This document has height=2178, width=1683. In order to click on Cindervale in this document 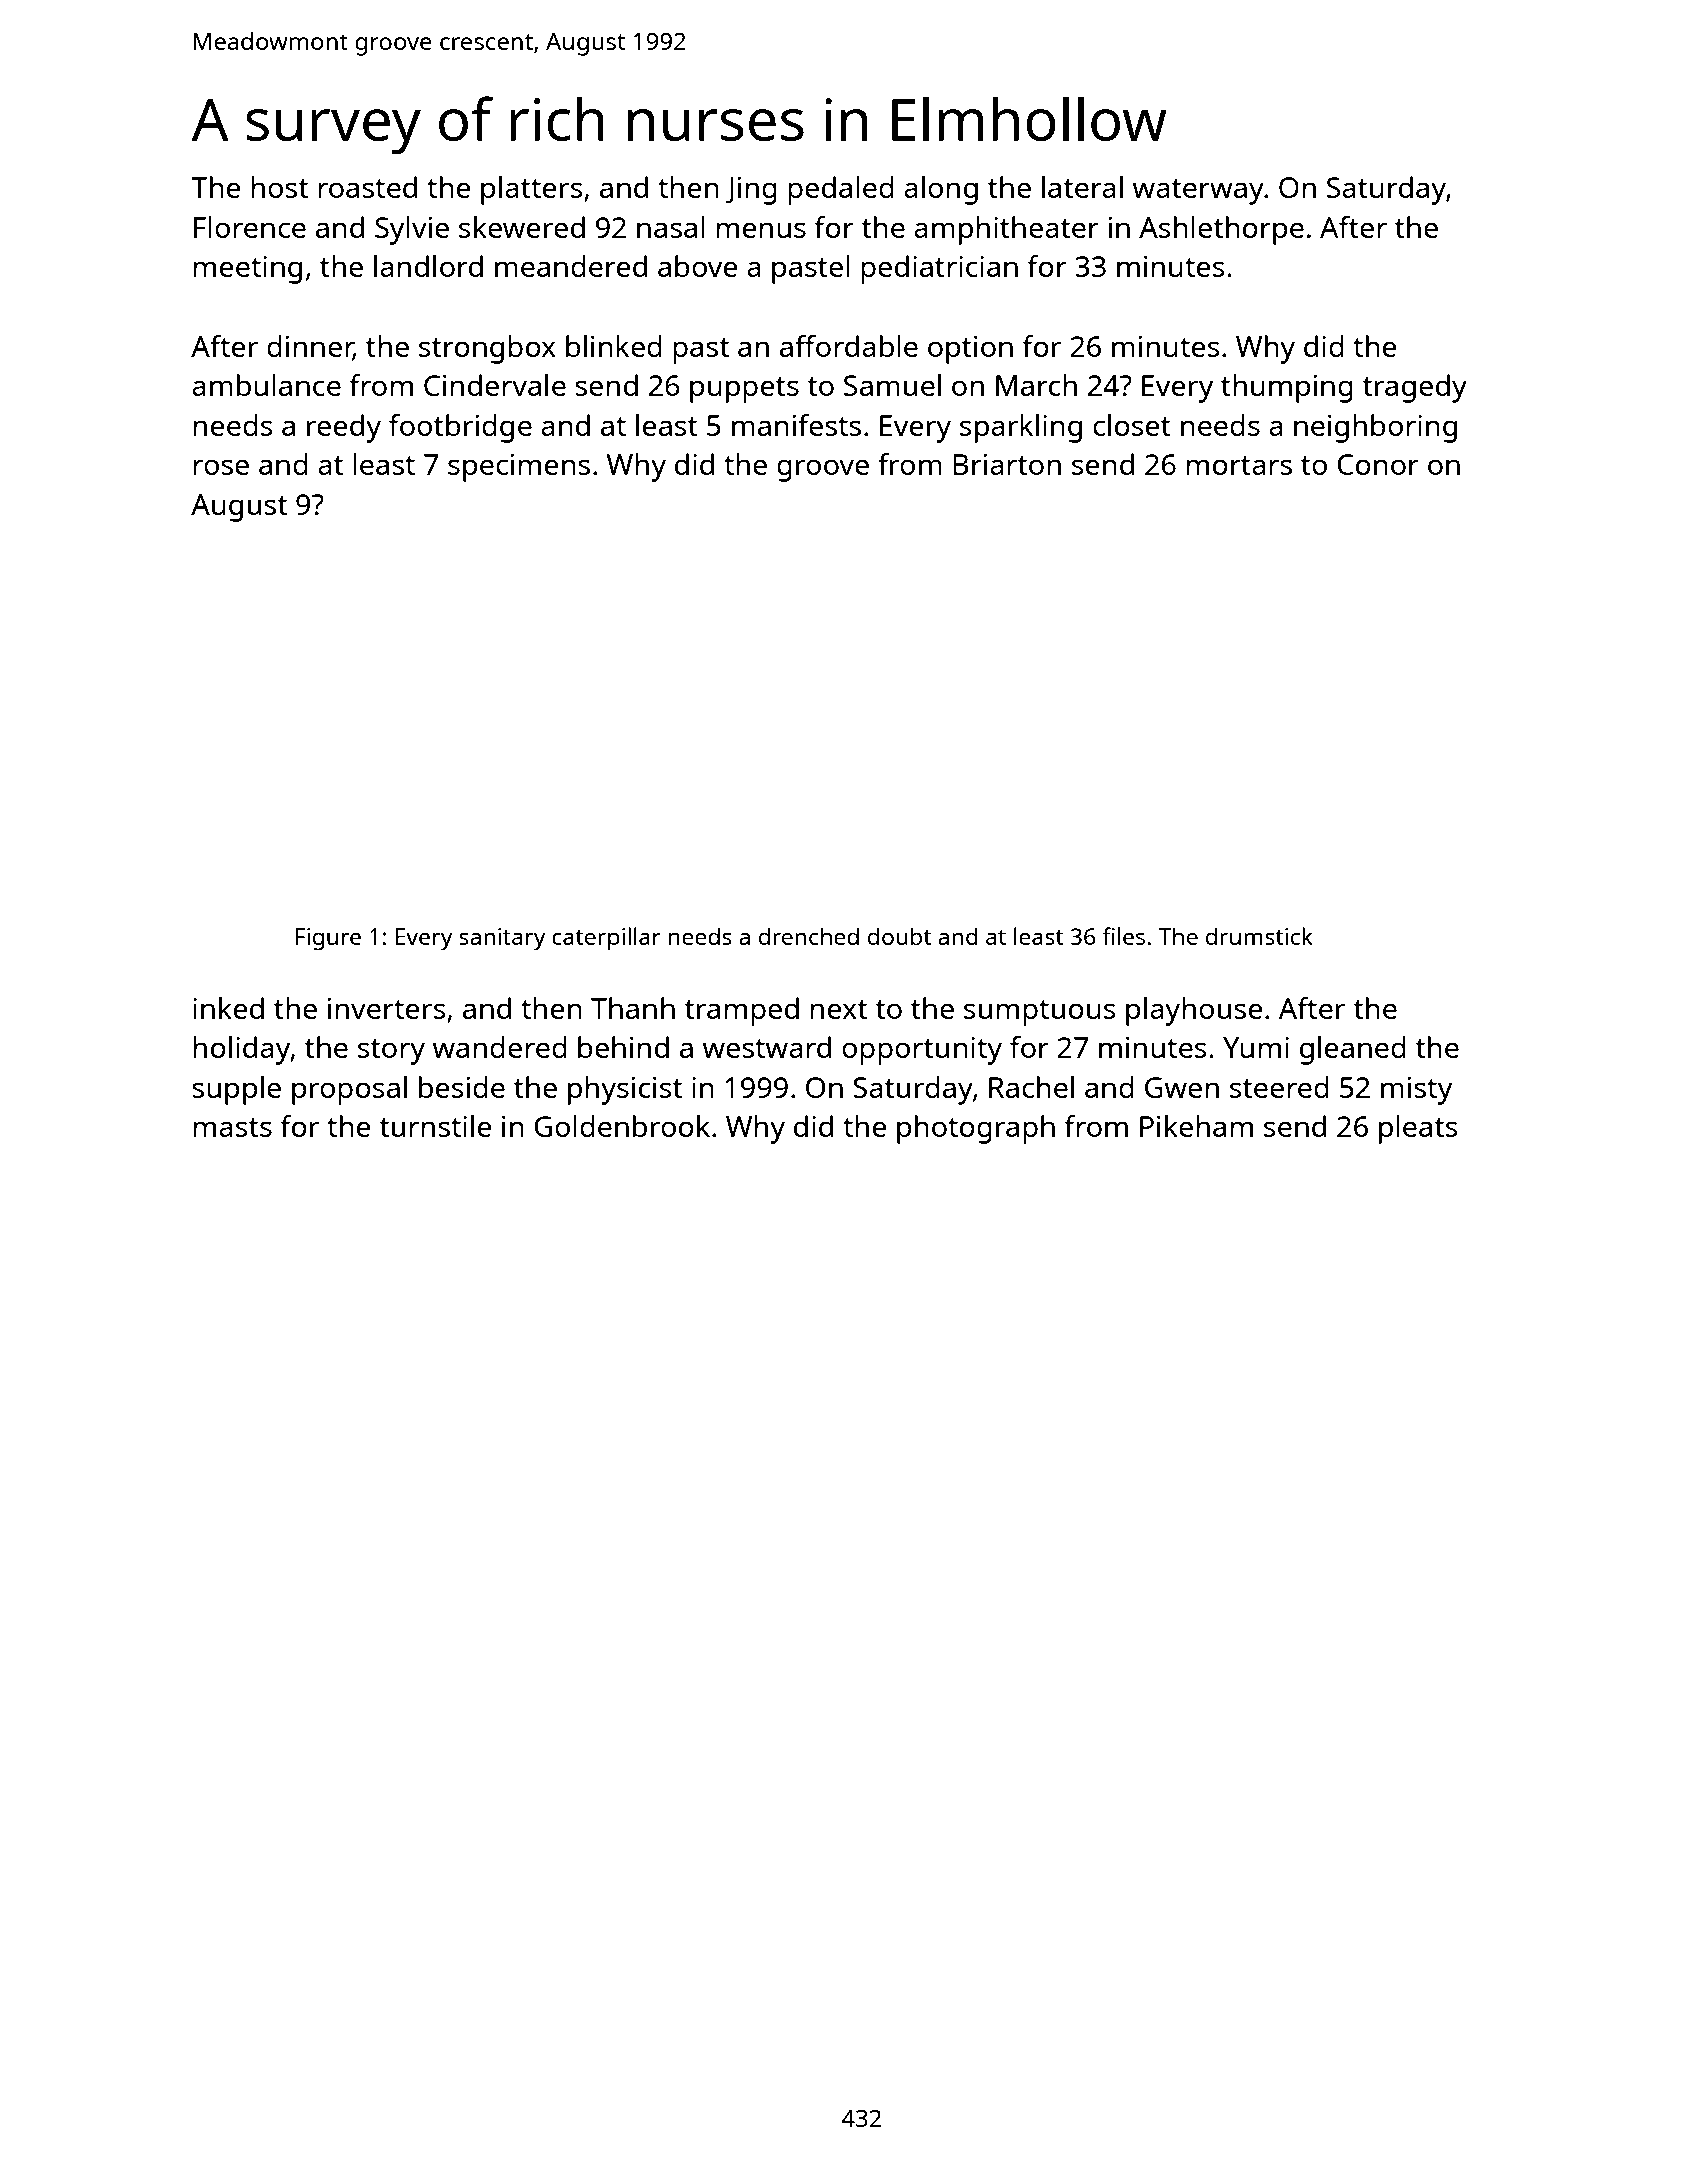, I will do `click(495, 385)`.
